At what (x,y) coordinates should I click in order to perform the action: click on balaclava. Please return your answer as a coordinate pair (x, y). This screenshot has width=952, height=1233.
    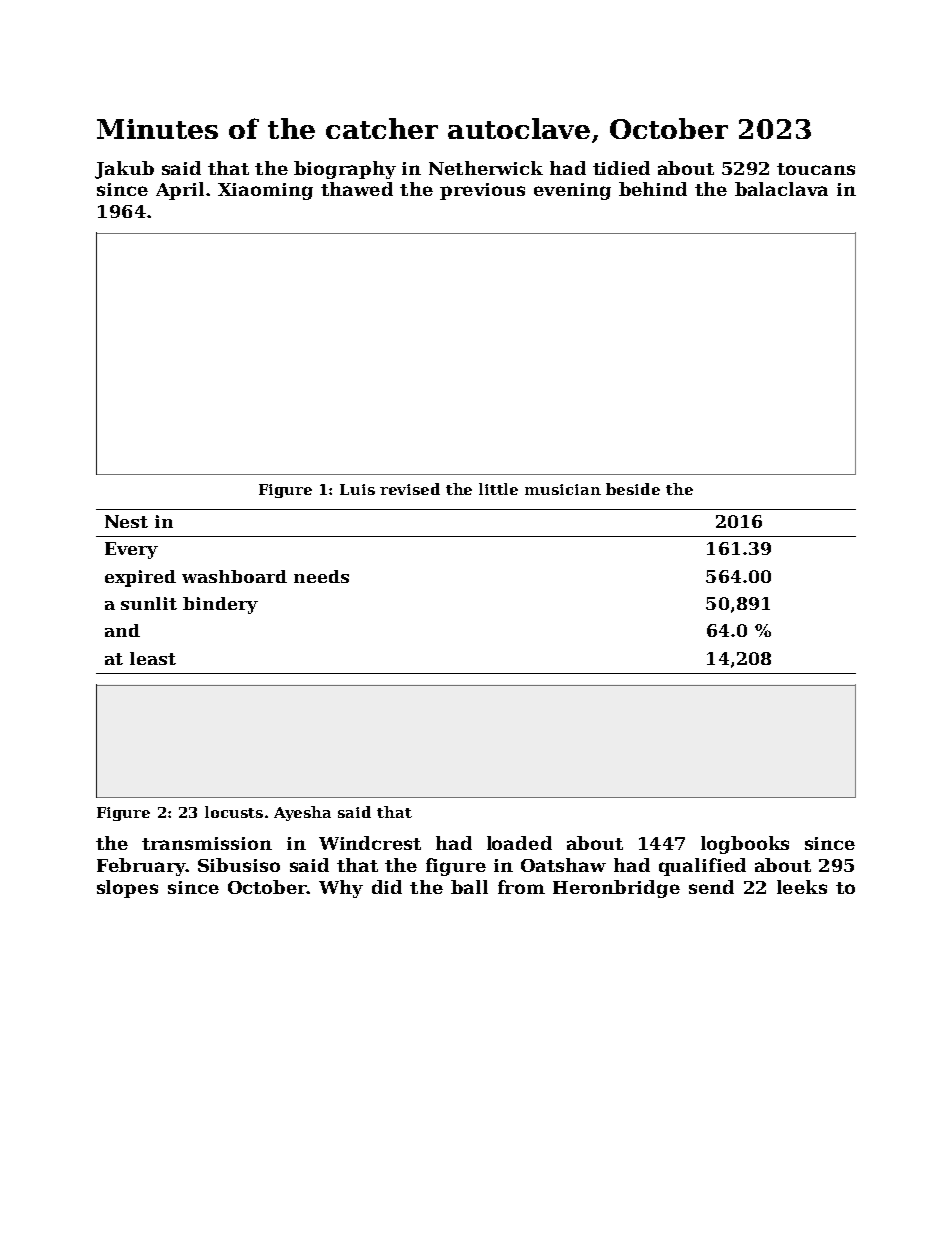
    Looking at the image, I should click on (781, 189).
